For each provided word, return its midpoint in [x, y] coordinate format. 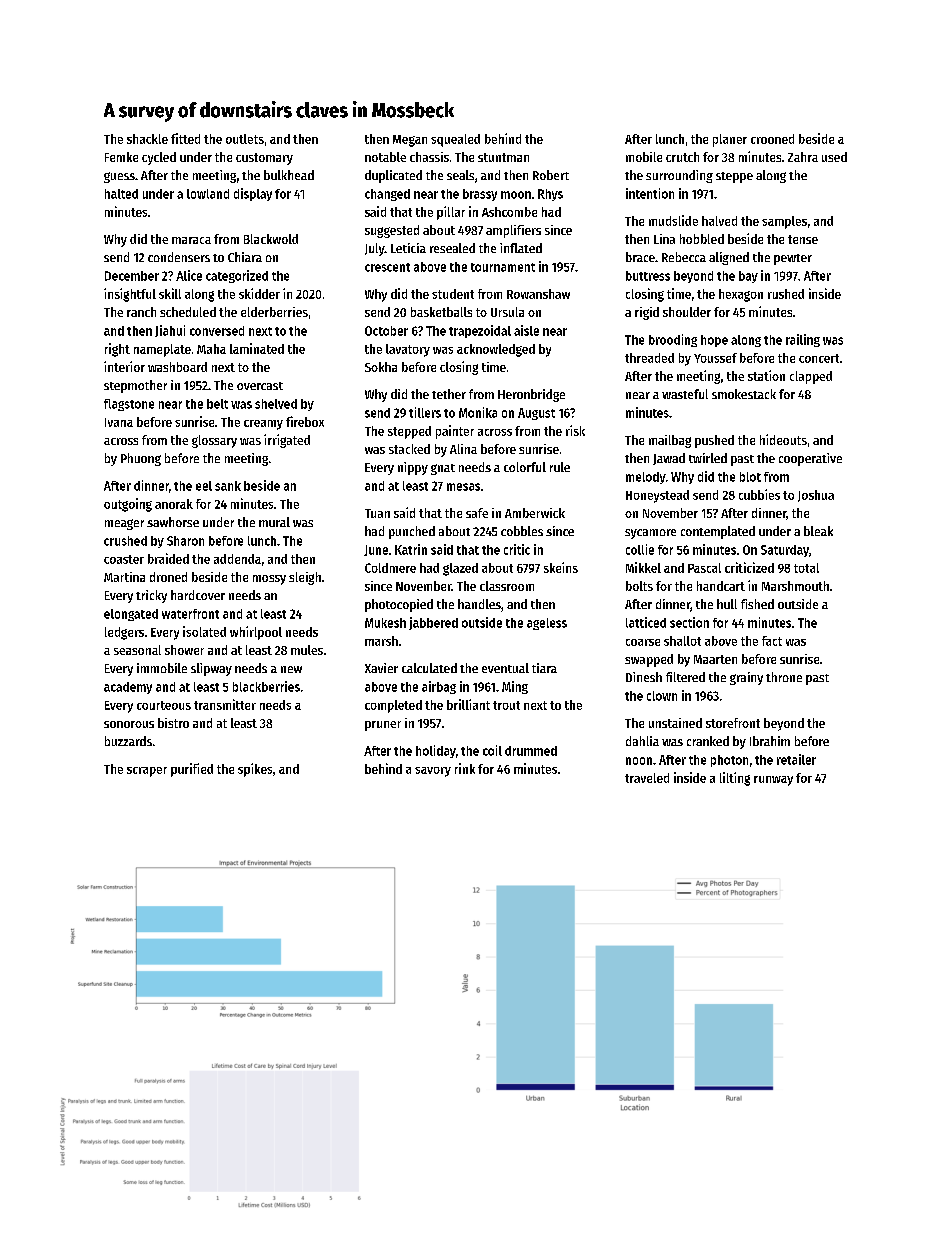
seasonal [137, 650]
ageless [547, 624]
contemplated [718, 532]
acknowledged [496, 350]
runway [773, 781]
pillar [451, 213]
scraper [147, 772]
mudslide [673, 220]
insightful [130, 295]
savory [433, 772]
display [253, 194]
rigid [647, 313]
